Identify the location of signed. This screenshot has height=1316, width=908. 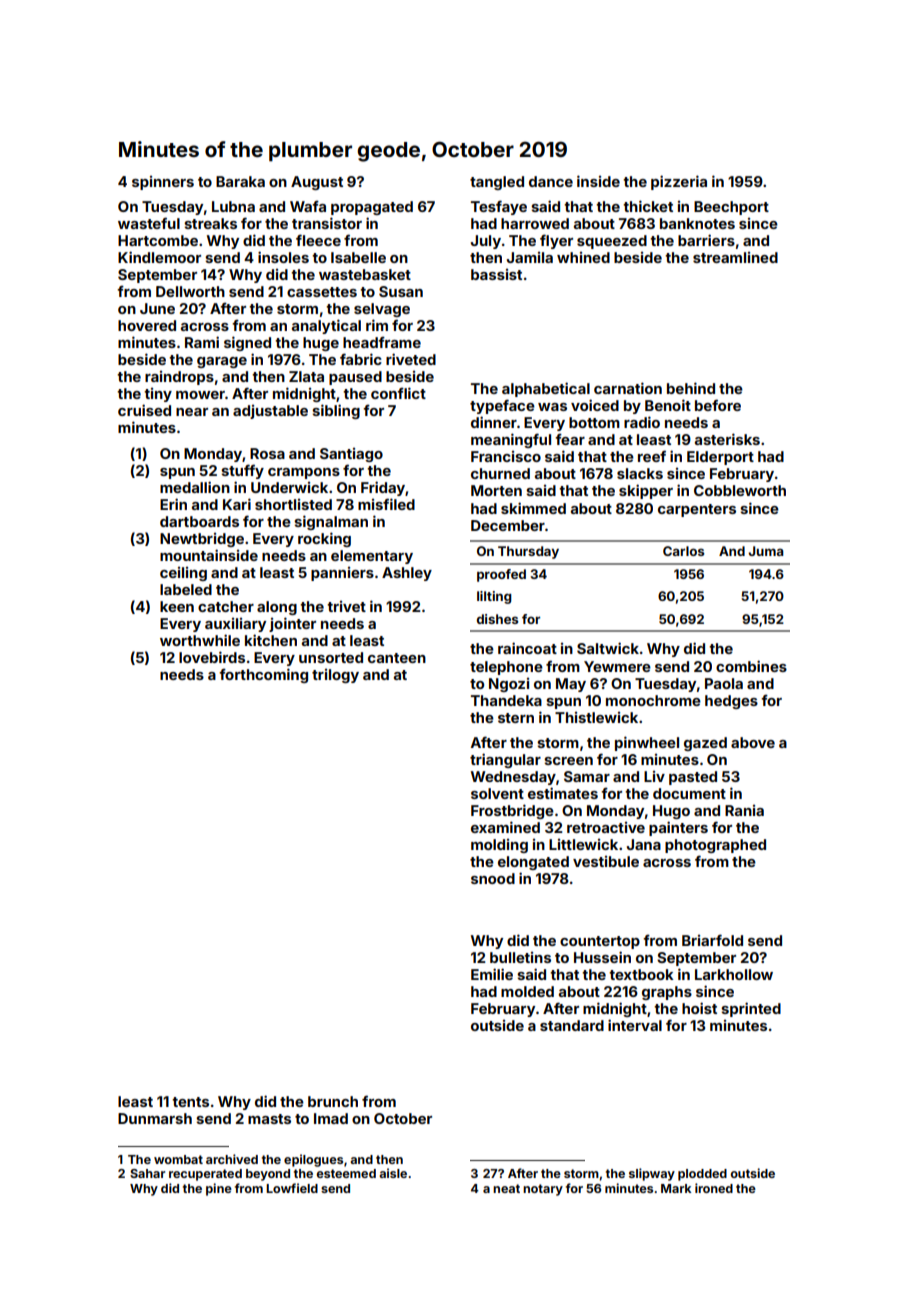
(247, 343).
